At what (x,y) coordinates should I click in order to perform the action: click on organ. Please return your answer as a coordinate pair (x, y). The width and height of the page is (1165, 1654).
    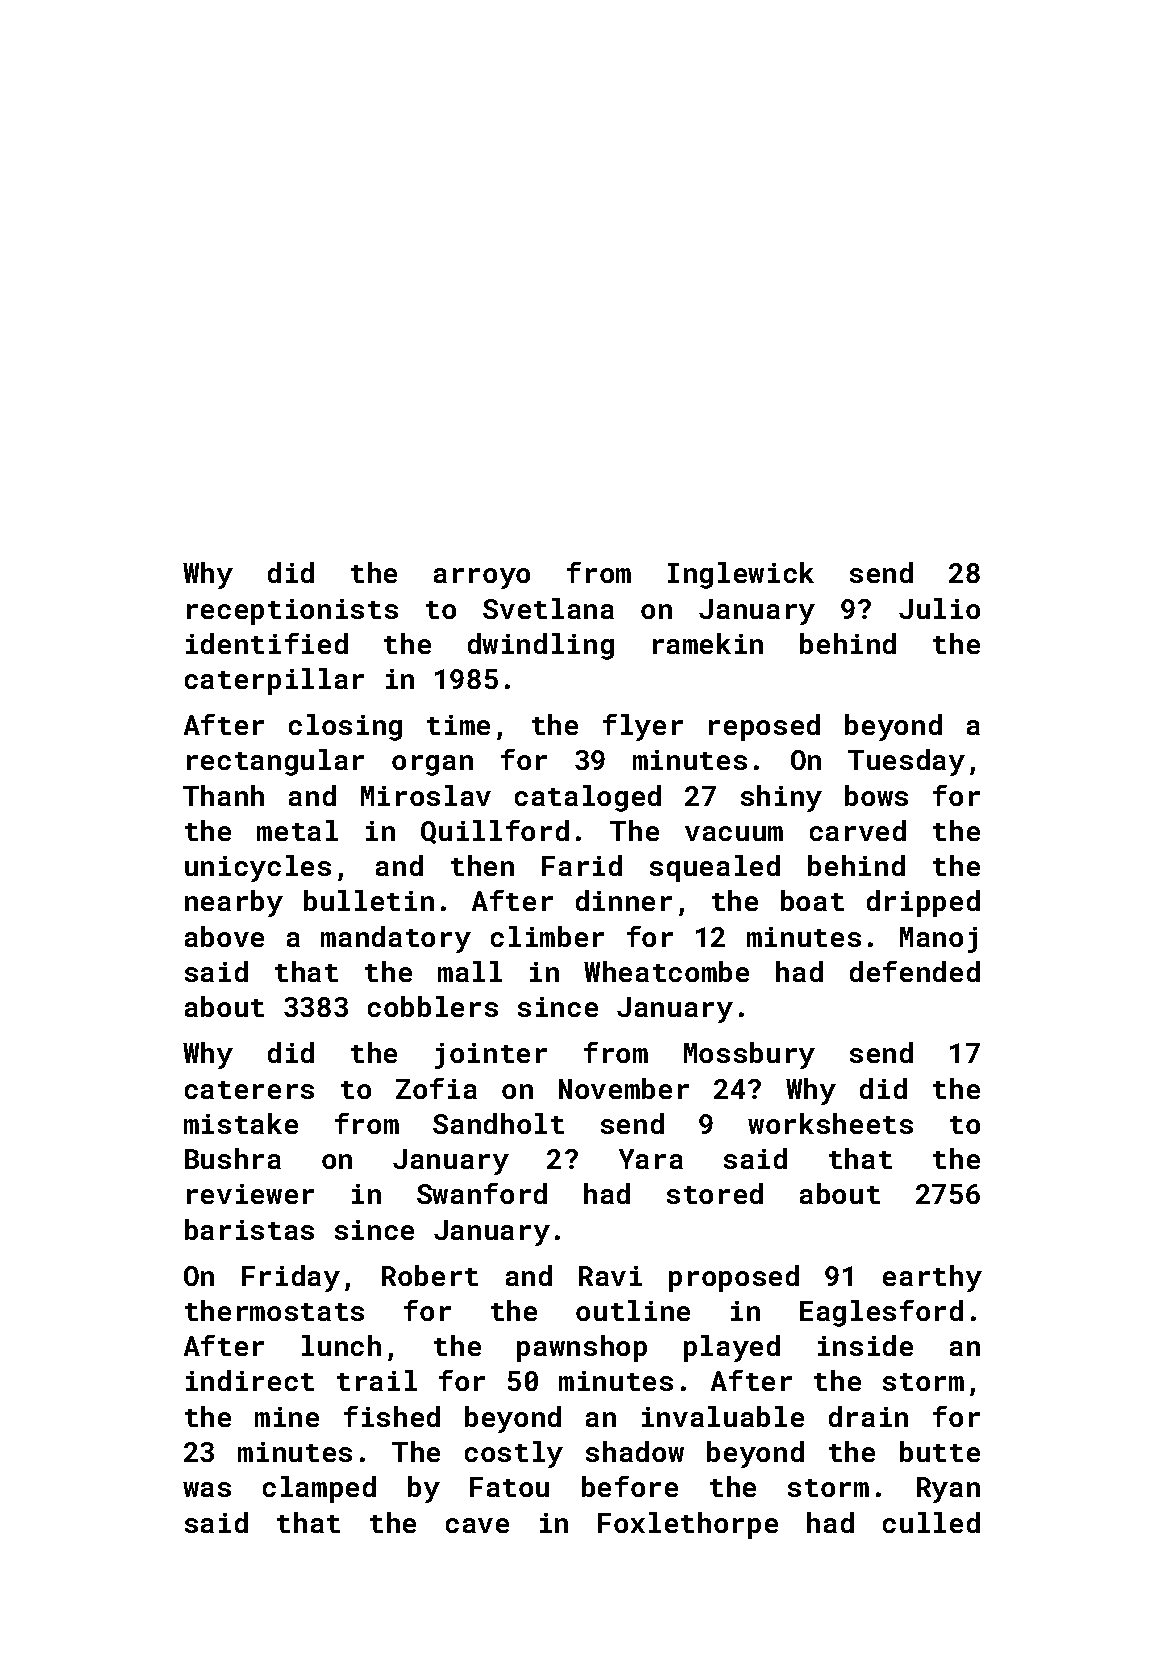
    Looking at the image, I should click on (432, 765).
